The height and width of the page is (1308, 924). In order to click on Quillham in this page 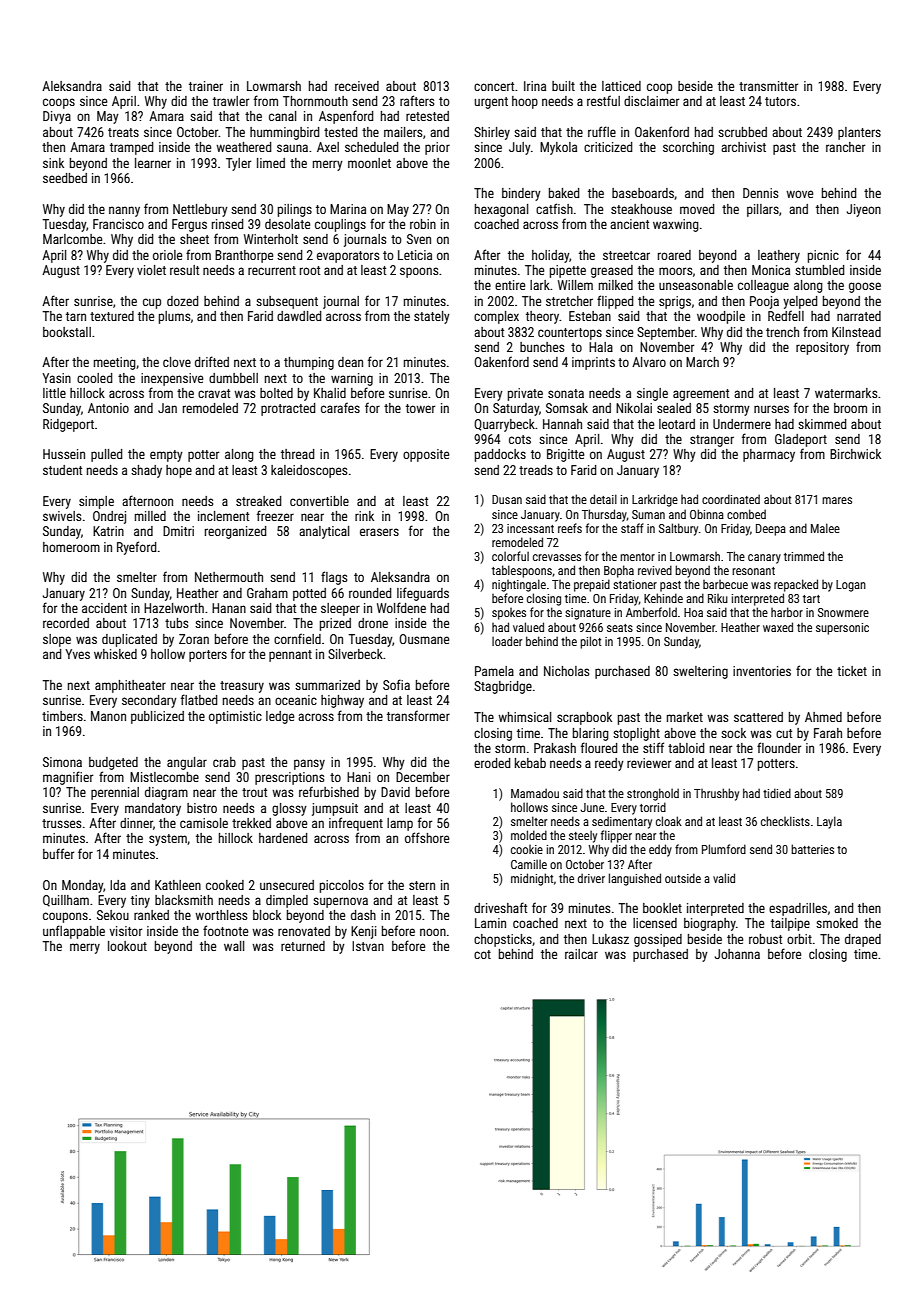, I will do `click(66, 901)`.
